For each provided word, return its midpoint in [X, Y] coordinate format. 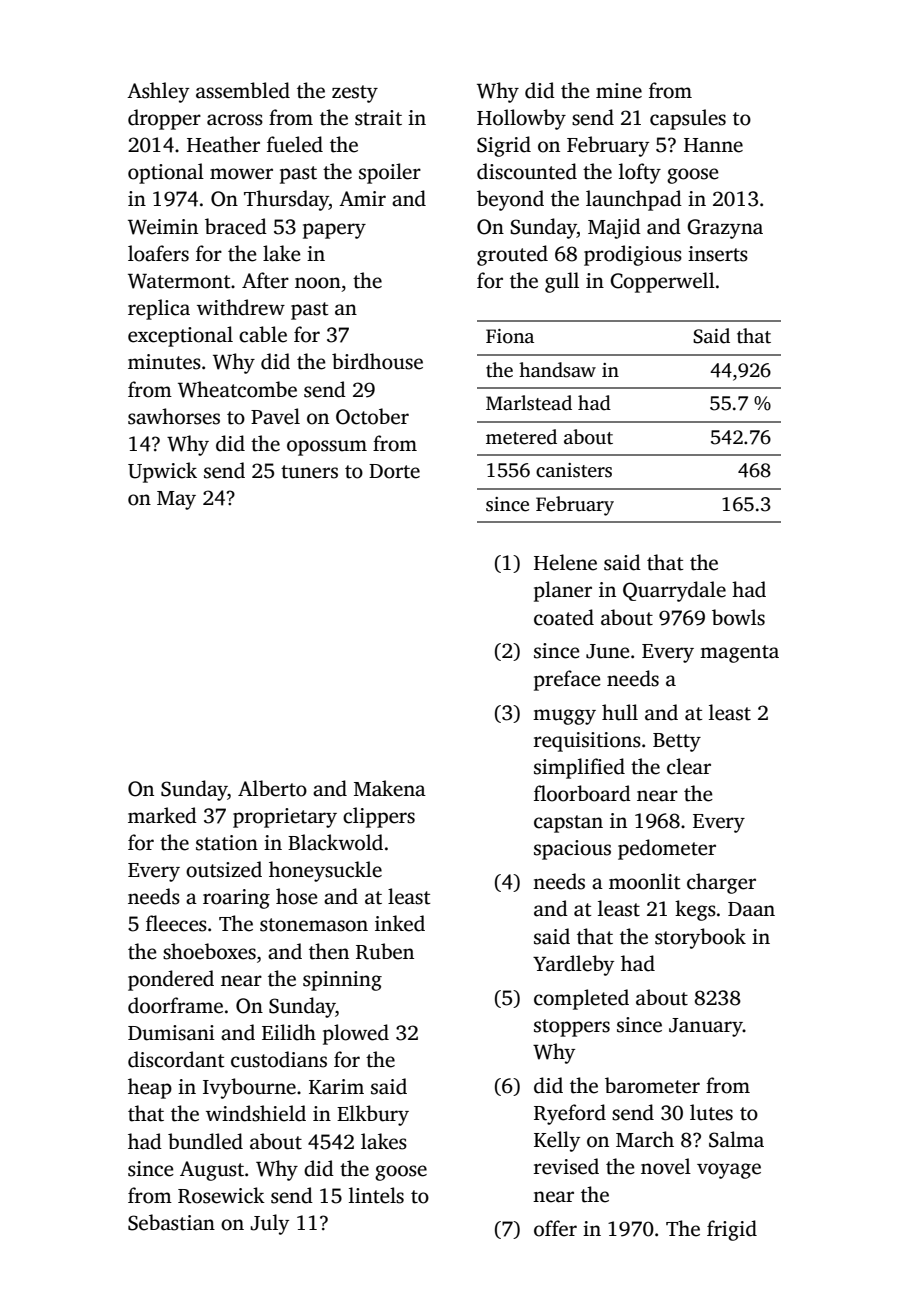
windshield [256, 1113]
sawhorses [174, 416]
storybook [700, 938]
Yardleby [573, 965]
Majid [614, 228]
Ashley [158, 92]
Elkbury [373, 1115]
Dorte [394, 471]
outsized [224, 869]
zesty [355, 94]
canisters [574, 470]
